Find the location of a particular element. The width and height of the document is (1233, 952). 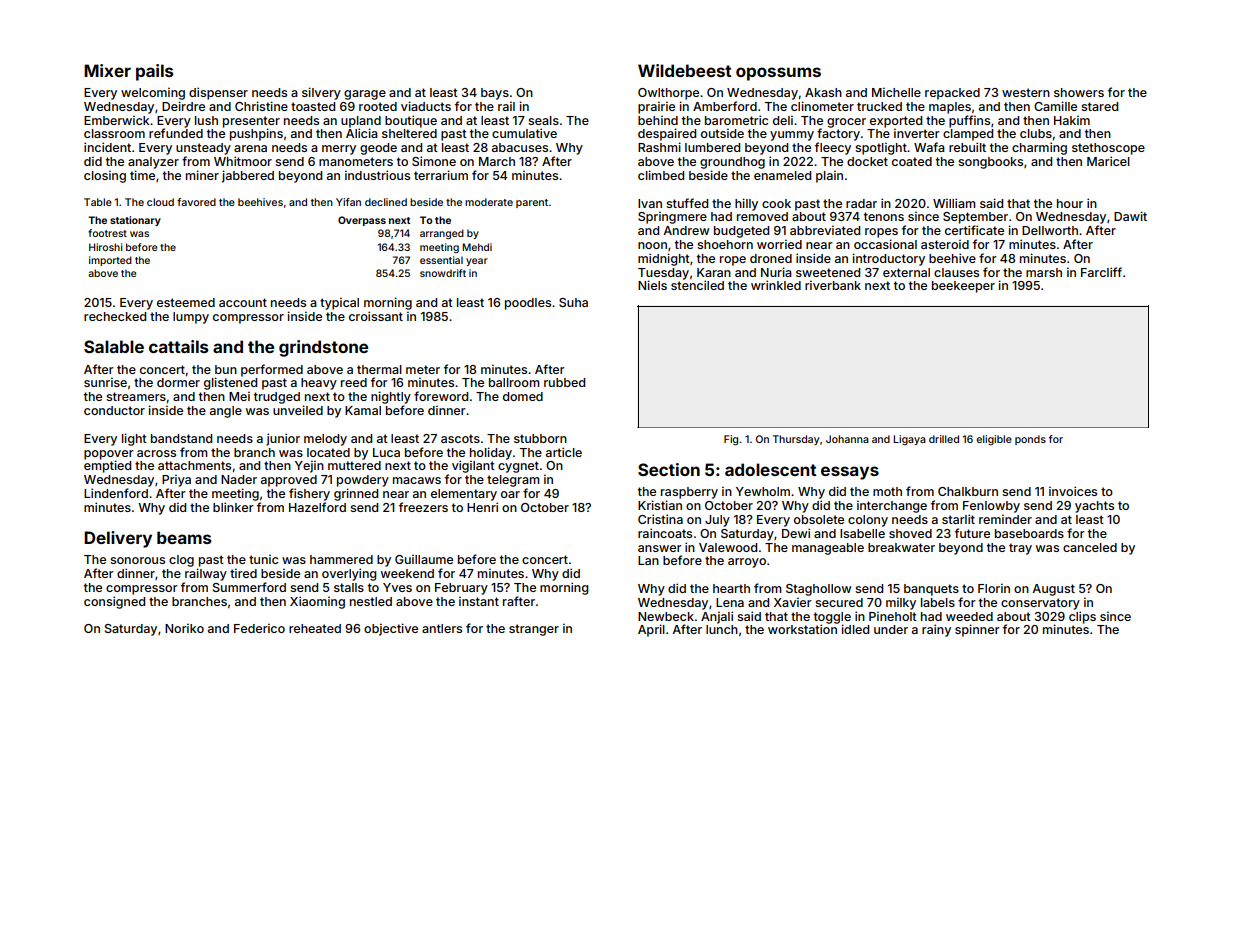

angle is located at coordinates (226, 412).
